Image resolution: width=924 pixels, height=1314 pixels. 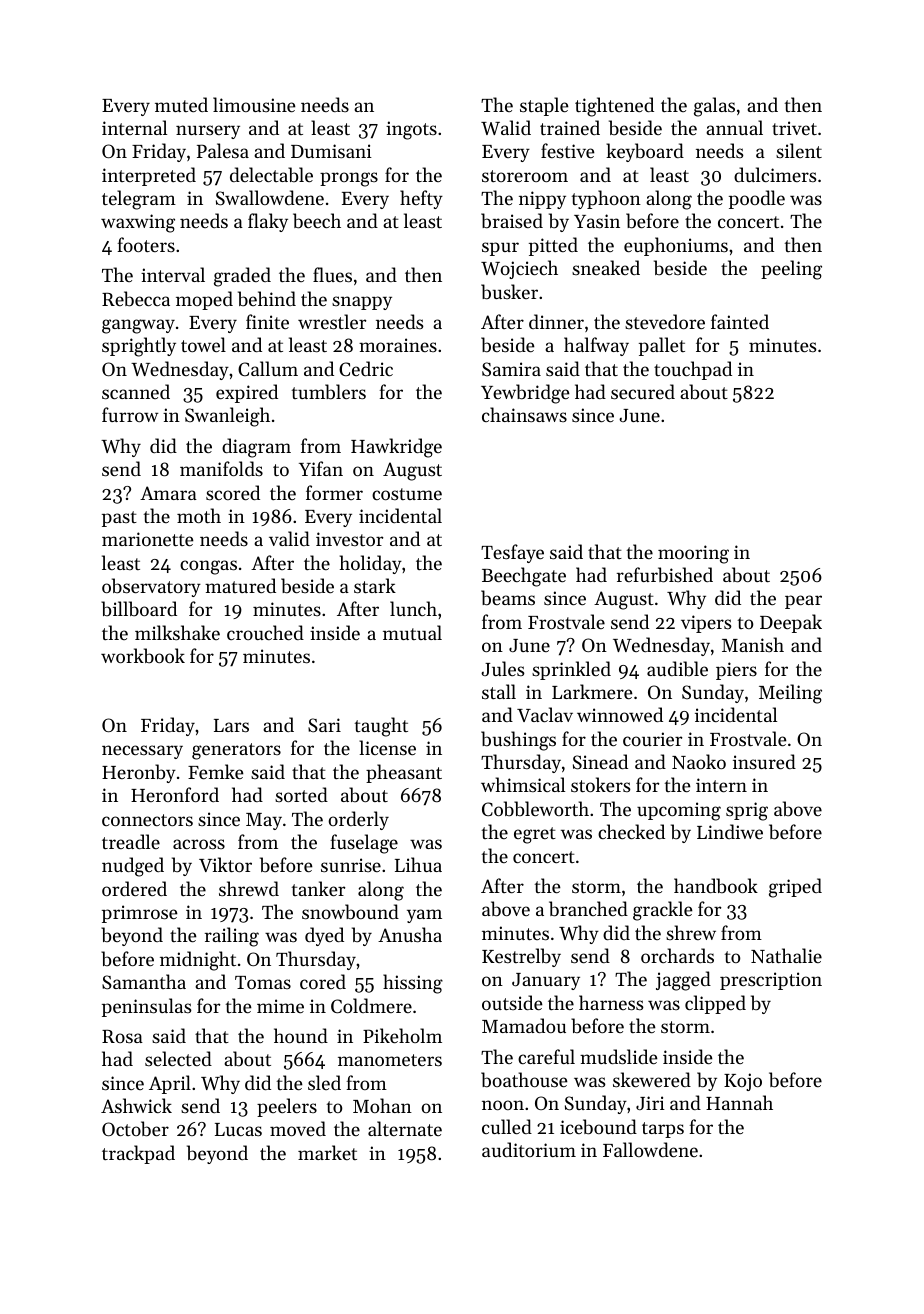 What do you see at coordinates (730, 831) in the document?
I see `Lindiwe` at bounding box center [730, 831].
